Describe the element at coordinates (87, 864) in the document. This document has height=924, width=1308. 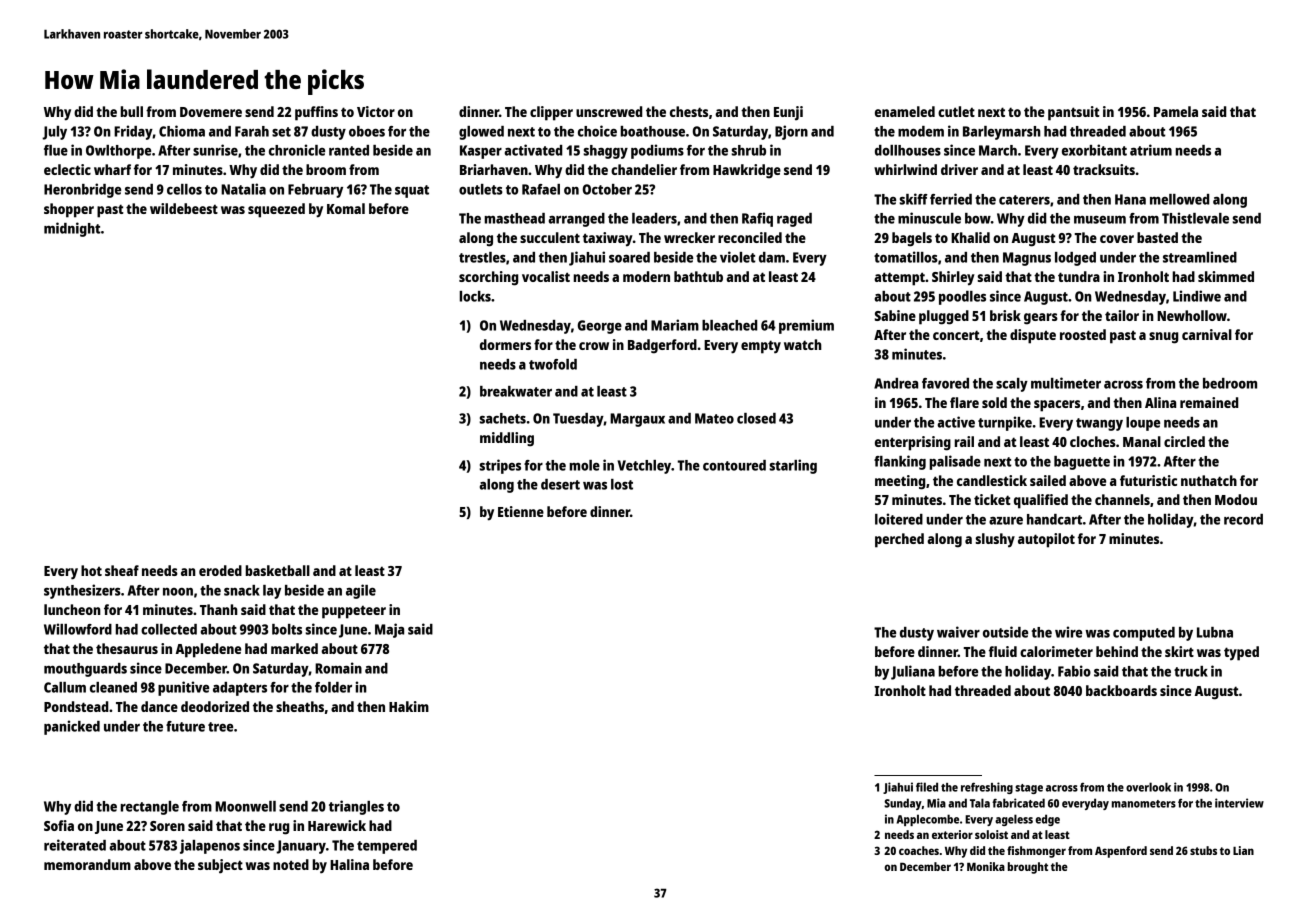
I see `memorandum` at that location.
